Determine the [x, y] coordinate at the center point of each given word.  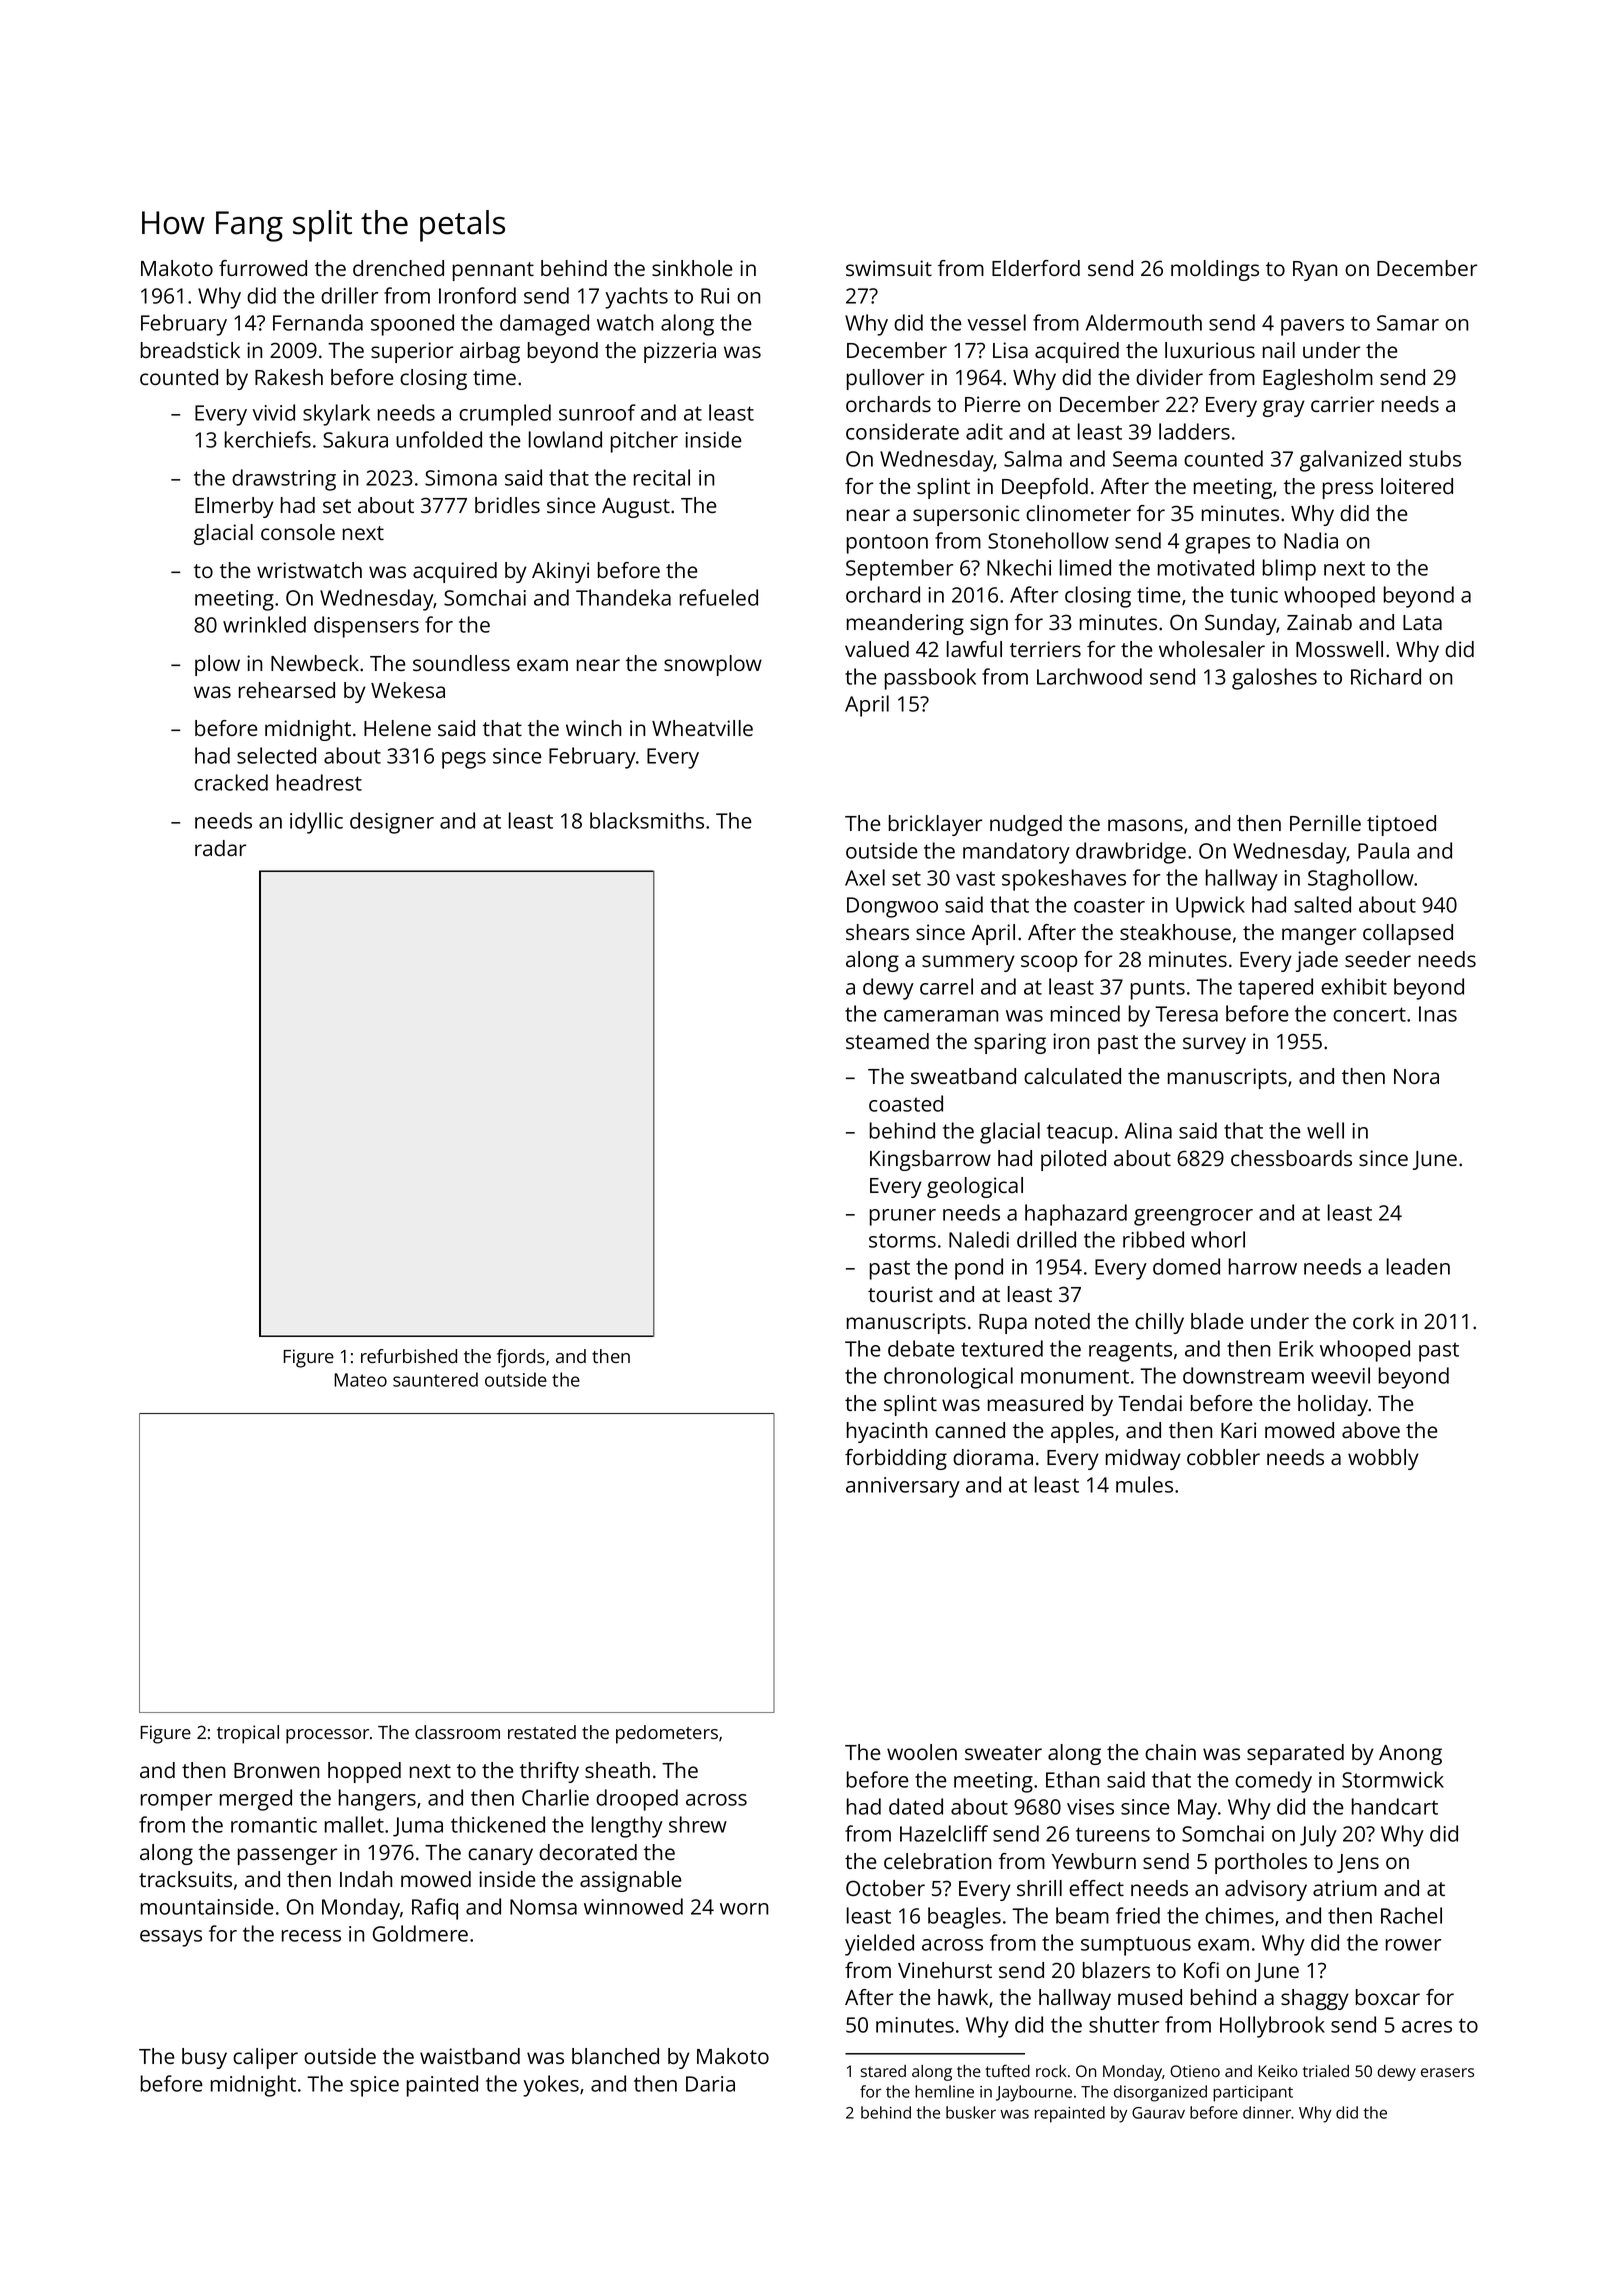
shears [877, 932]
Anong [1410, 1755]
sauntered [435, 1379]
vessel [996, 322]
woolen [922, 1752]
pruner [903, 1217]
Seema [1145, 459]
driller [349, 295]
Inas [1438, 1014]
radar [220, 848]
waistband [470, 2056]
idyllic [316, 823]
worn [744, 1909]
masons [1145, 825]
